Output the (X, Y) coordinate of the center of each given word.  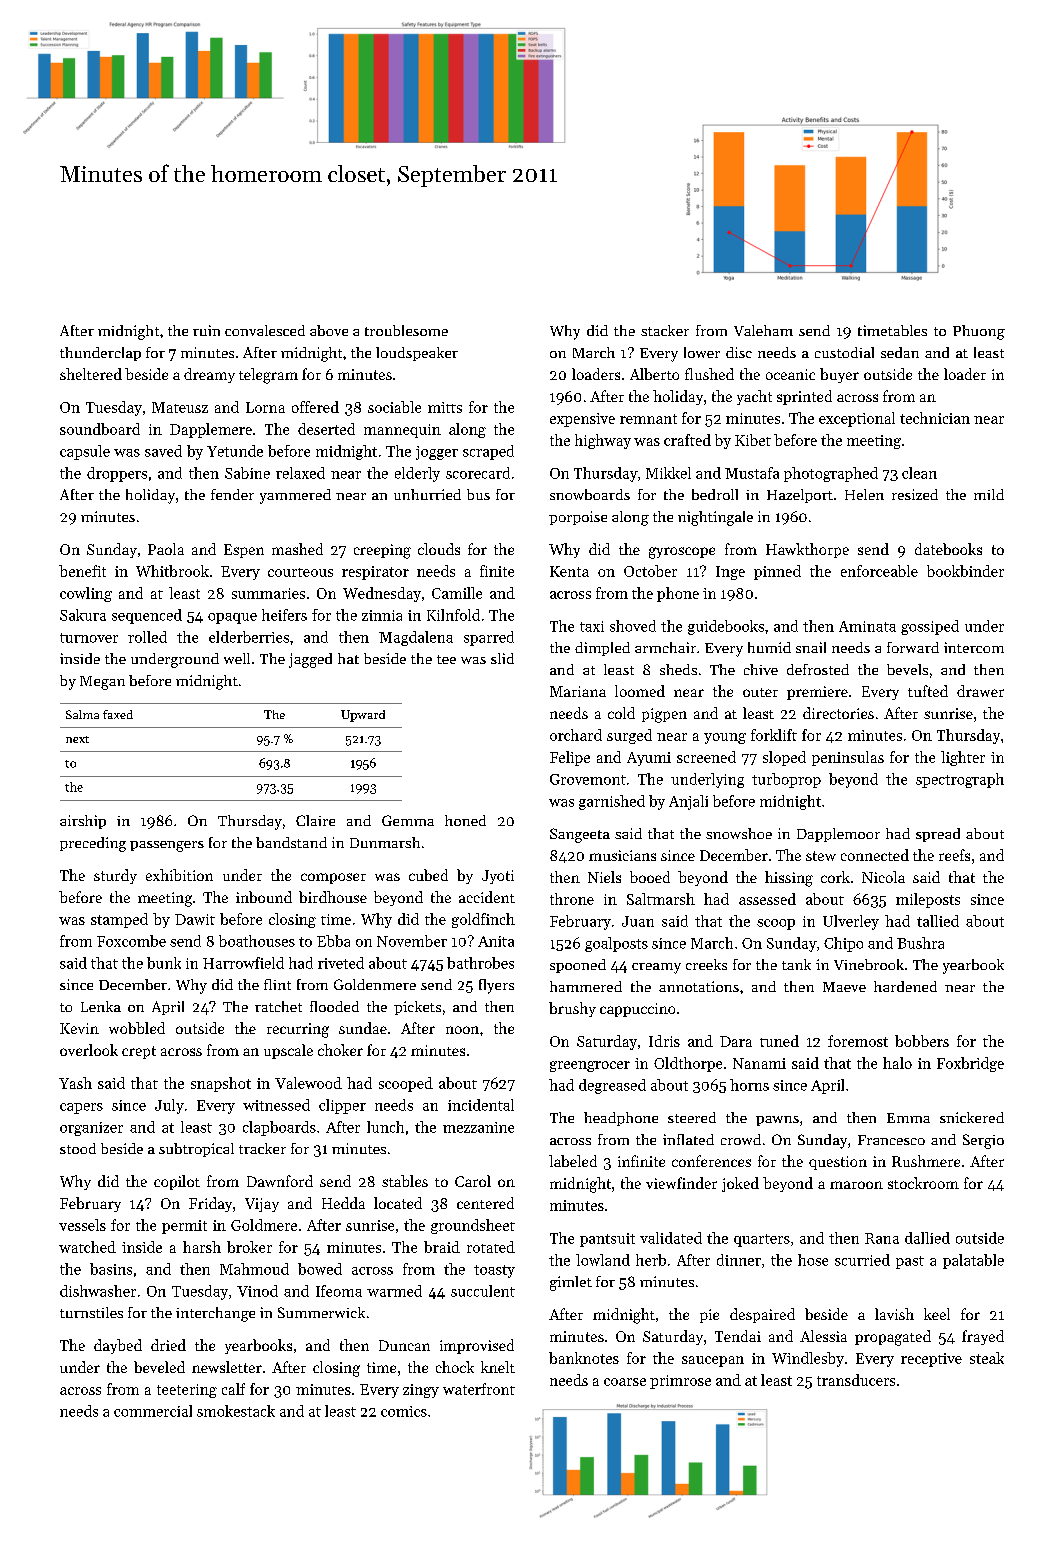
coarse (625, 1382)
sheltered (91, 374)
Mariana (578, 691)
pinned (777, 572)
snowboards (590, 494)
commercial (153, 1411)
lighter (963, 758)
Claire (315, 820)
